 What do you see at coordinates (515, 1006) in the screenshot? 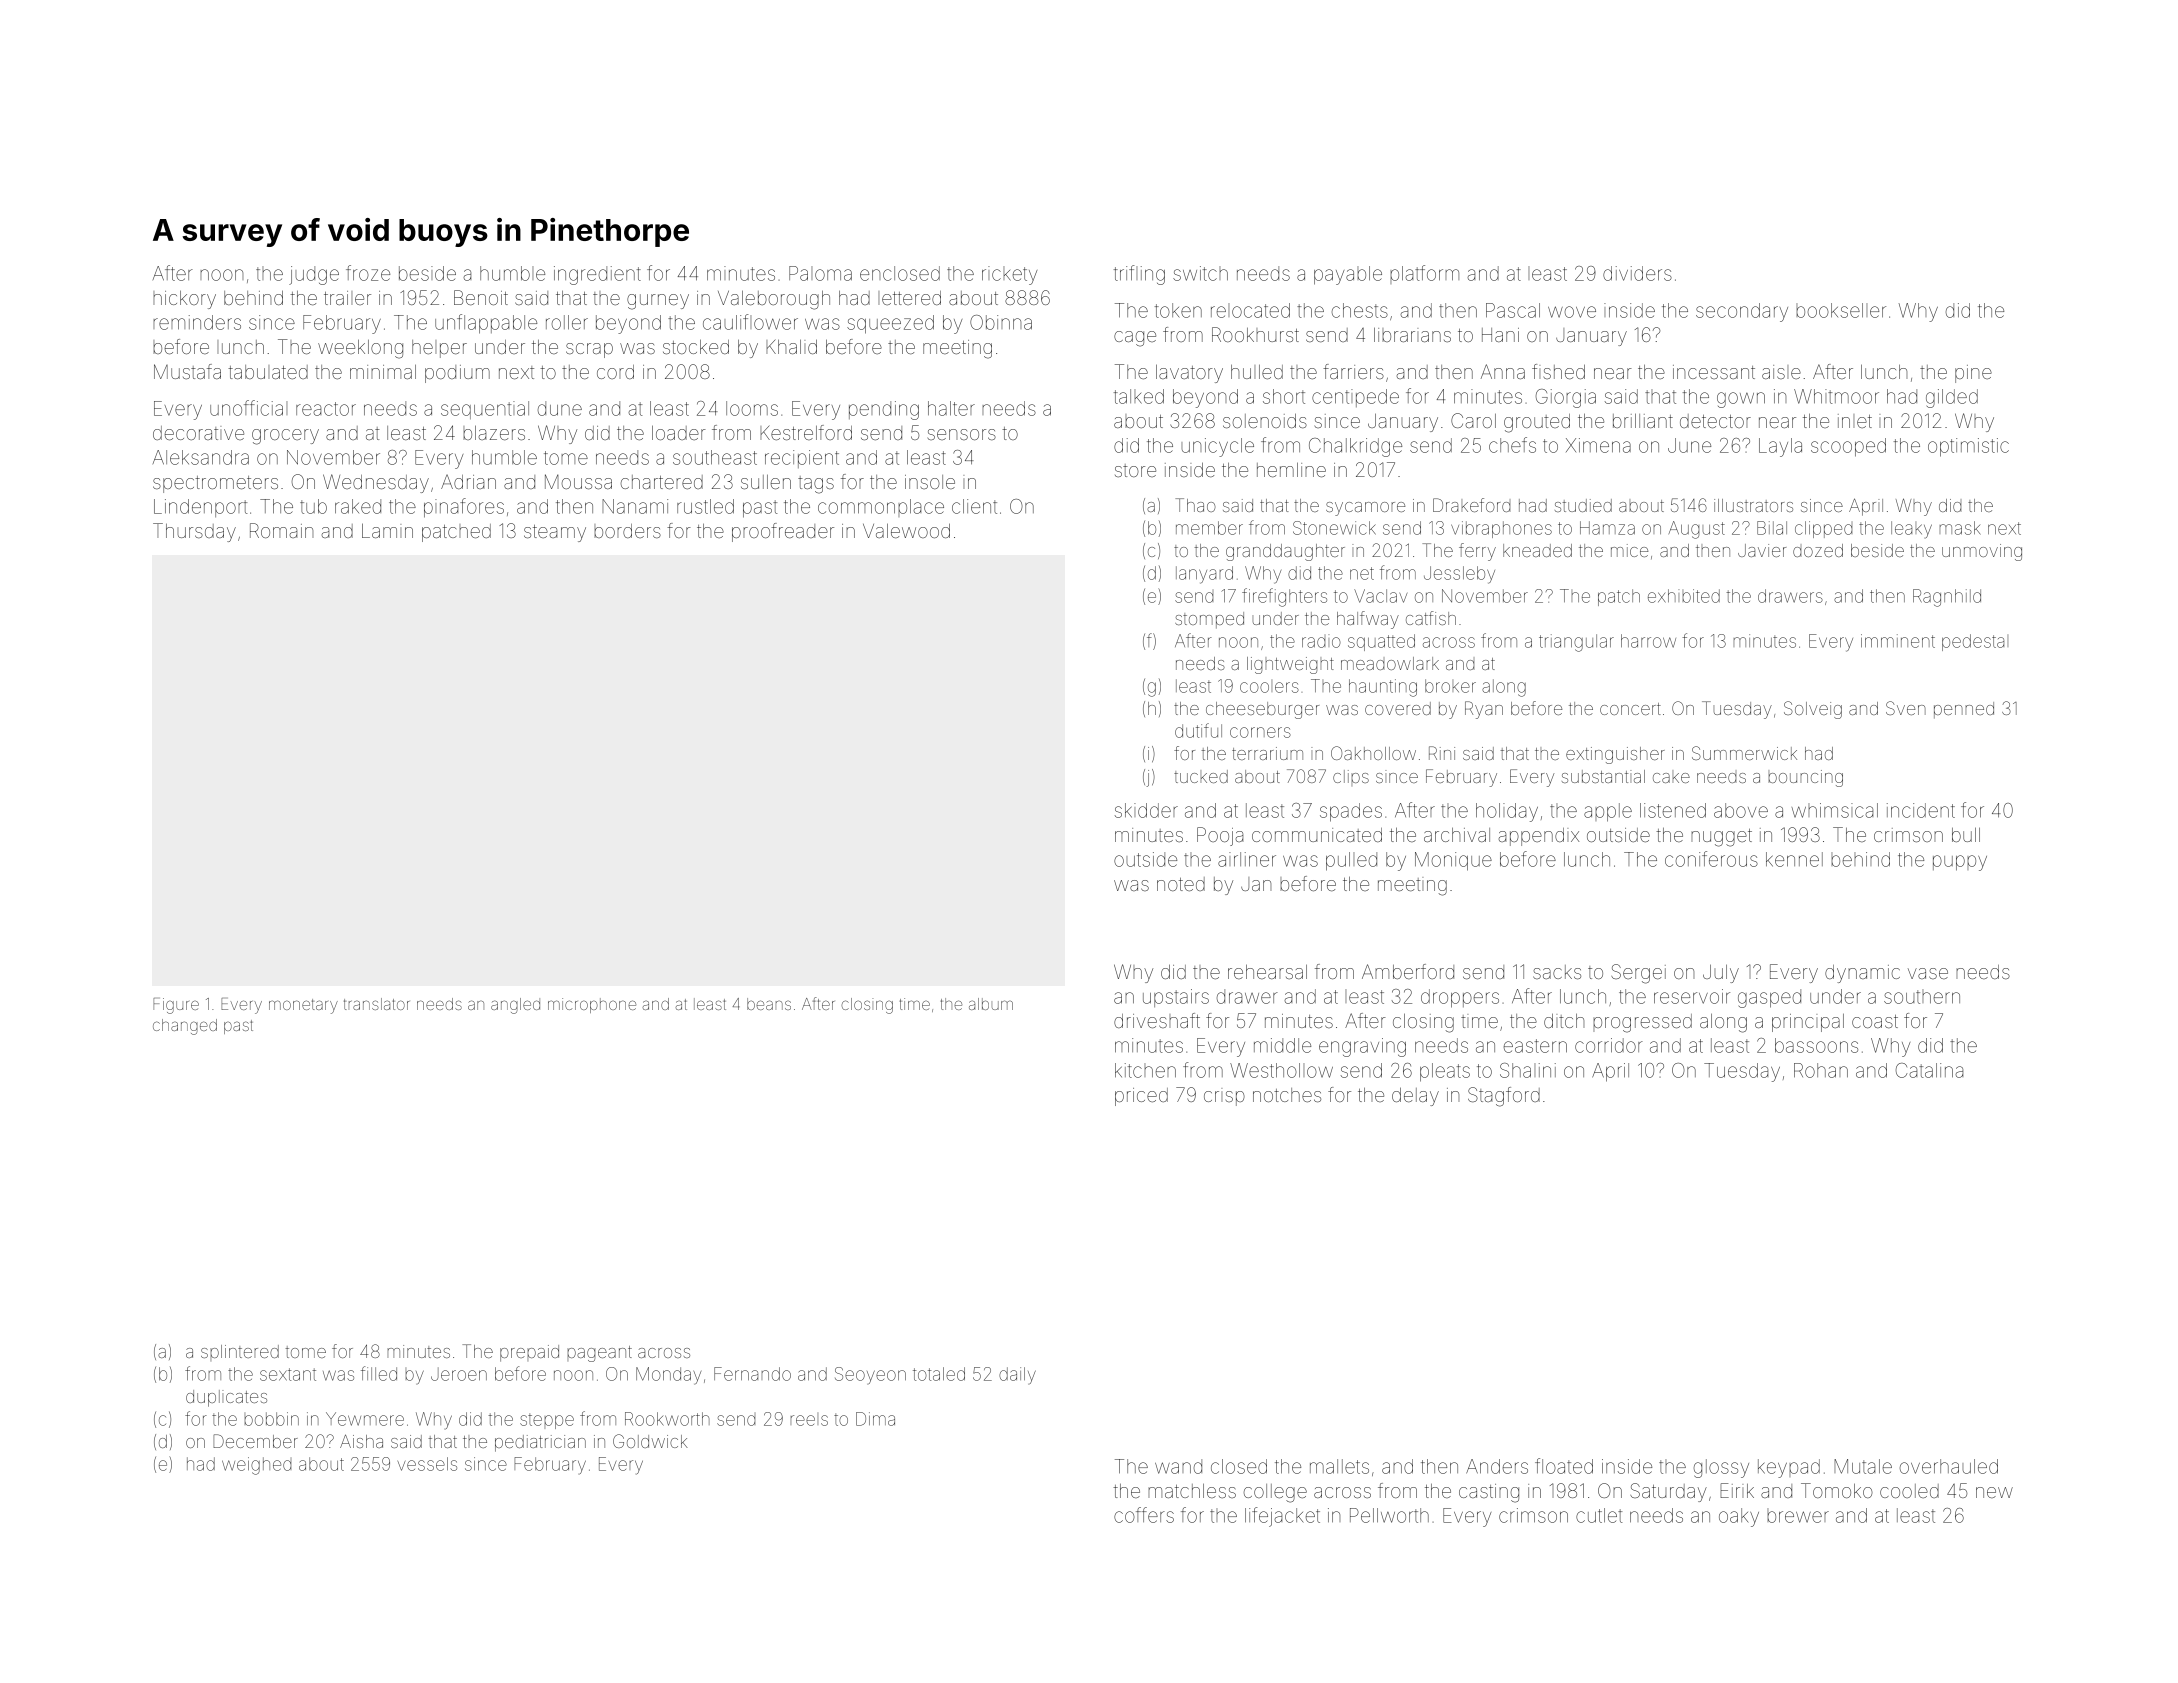
I see `angled` at bounding box center [515, 1006].
